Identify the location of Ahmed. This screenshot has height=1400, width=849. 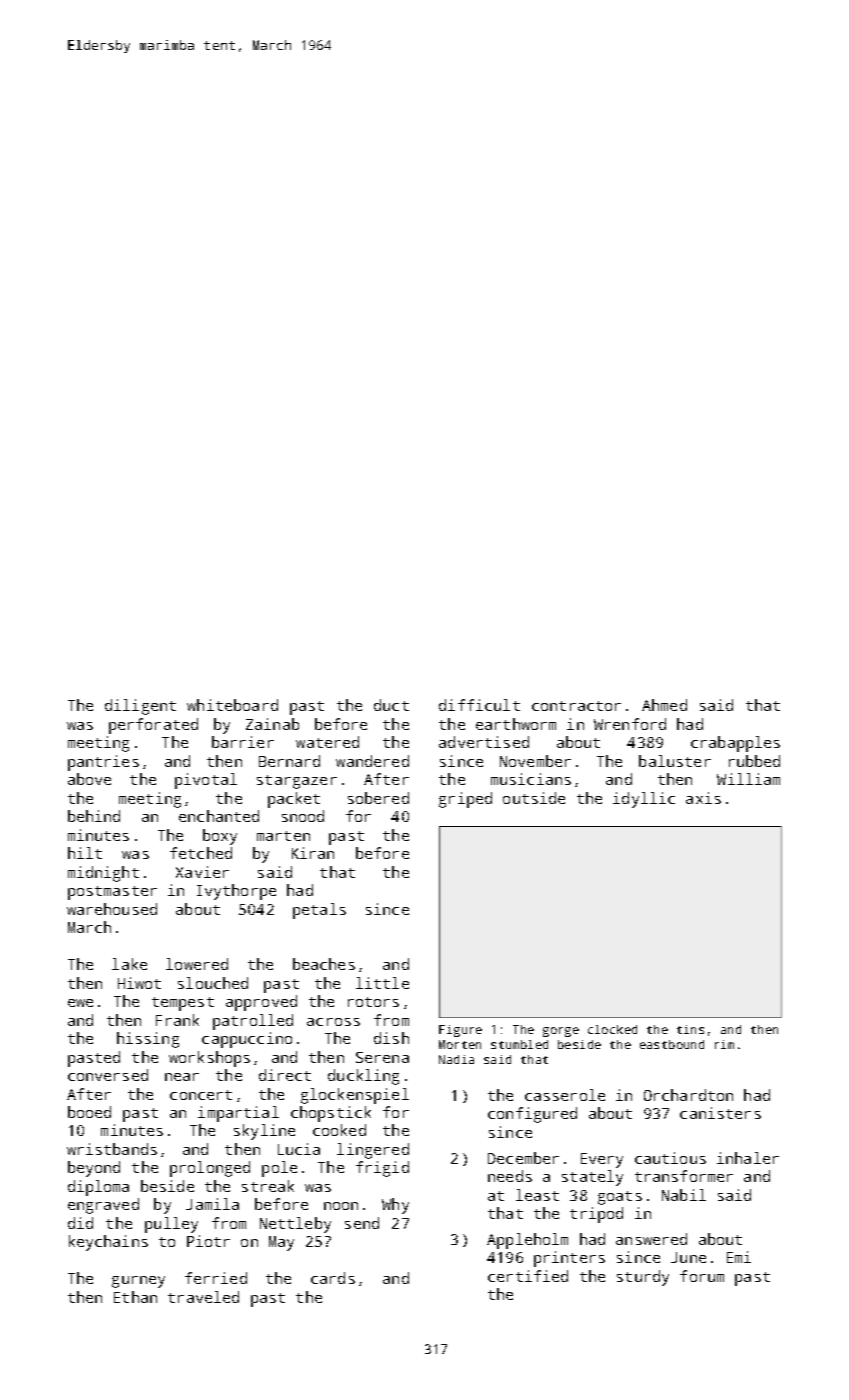
(664, 705).
